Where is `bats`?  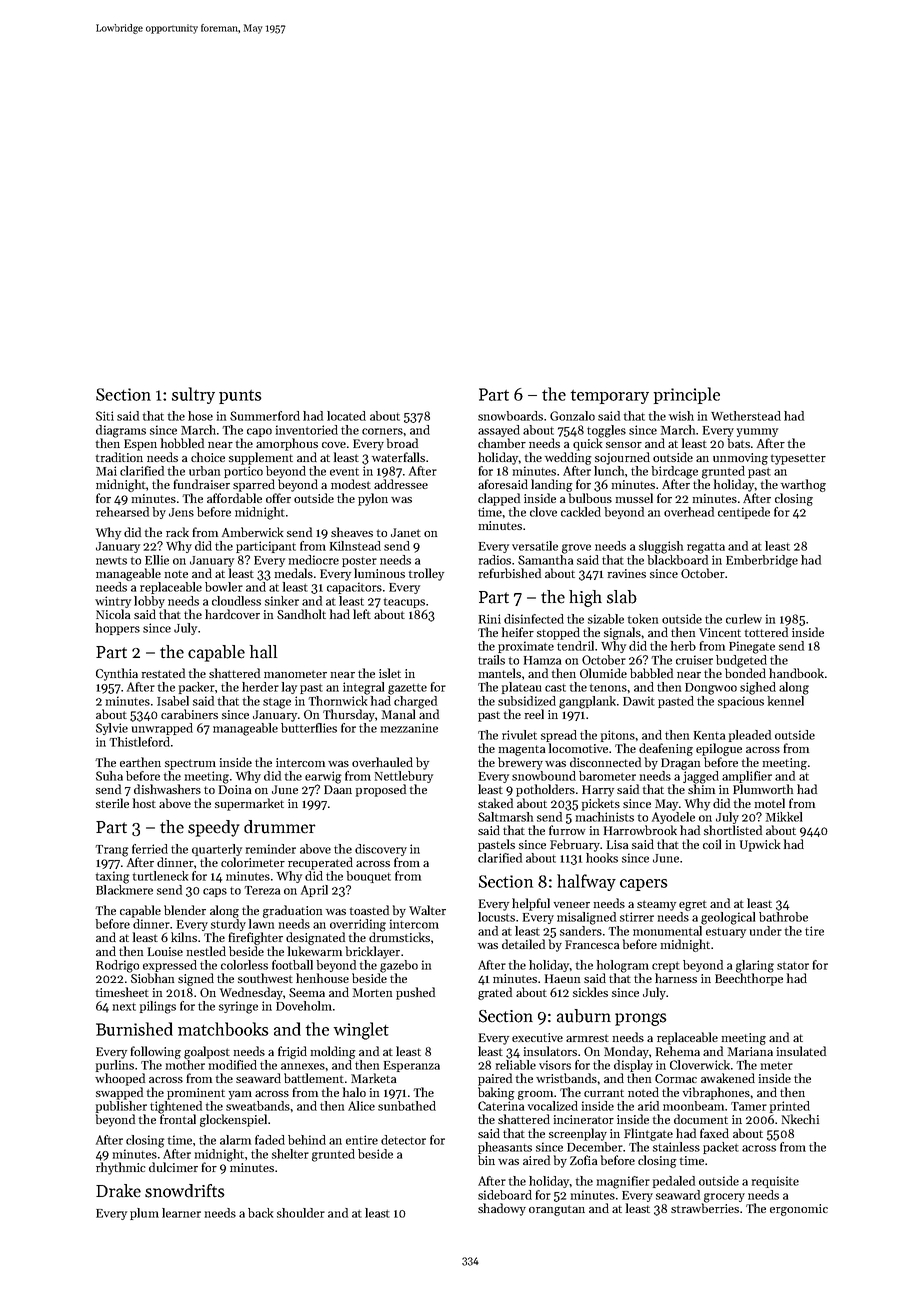
bats is located at coordinates (739, 443).
